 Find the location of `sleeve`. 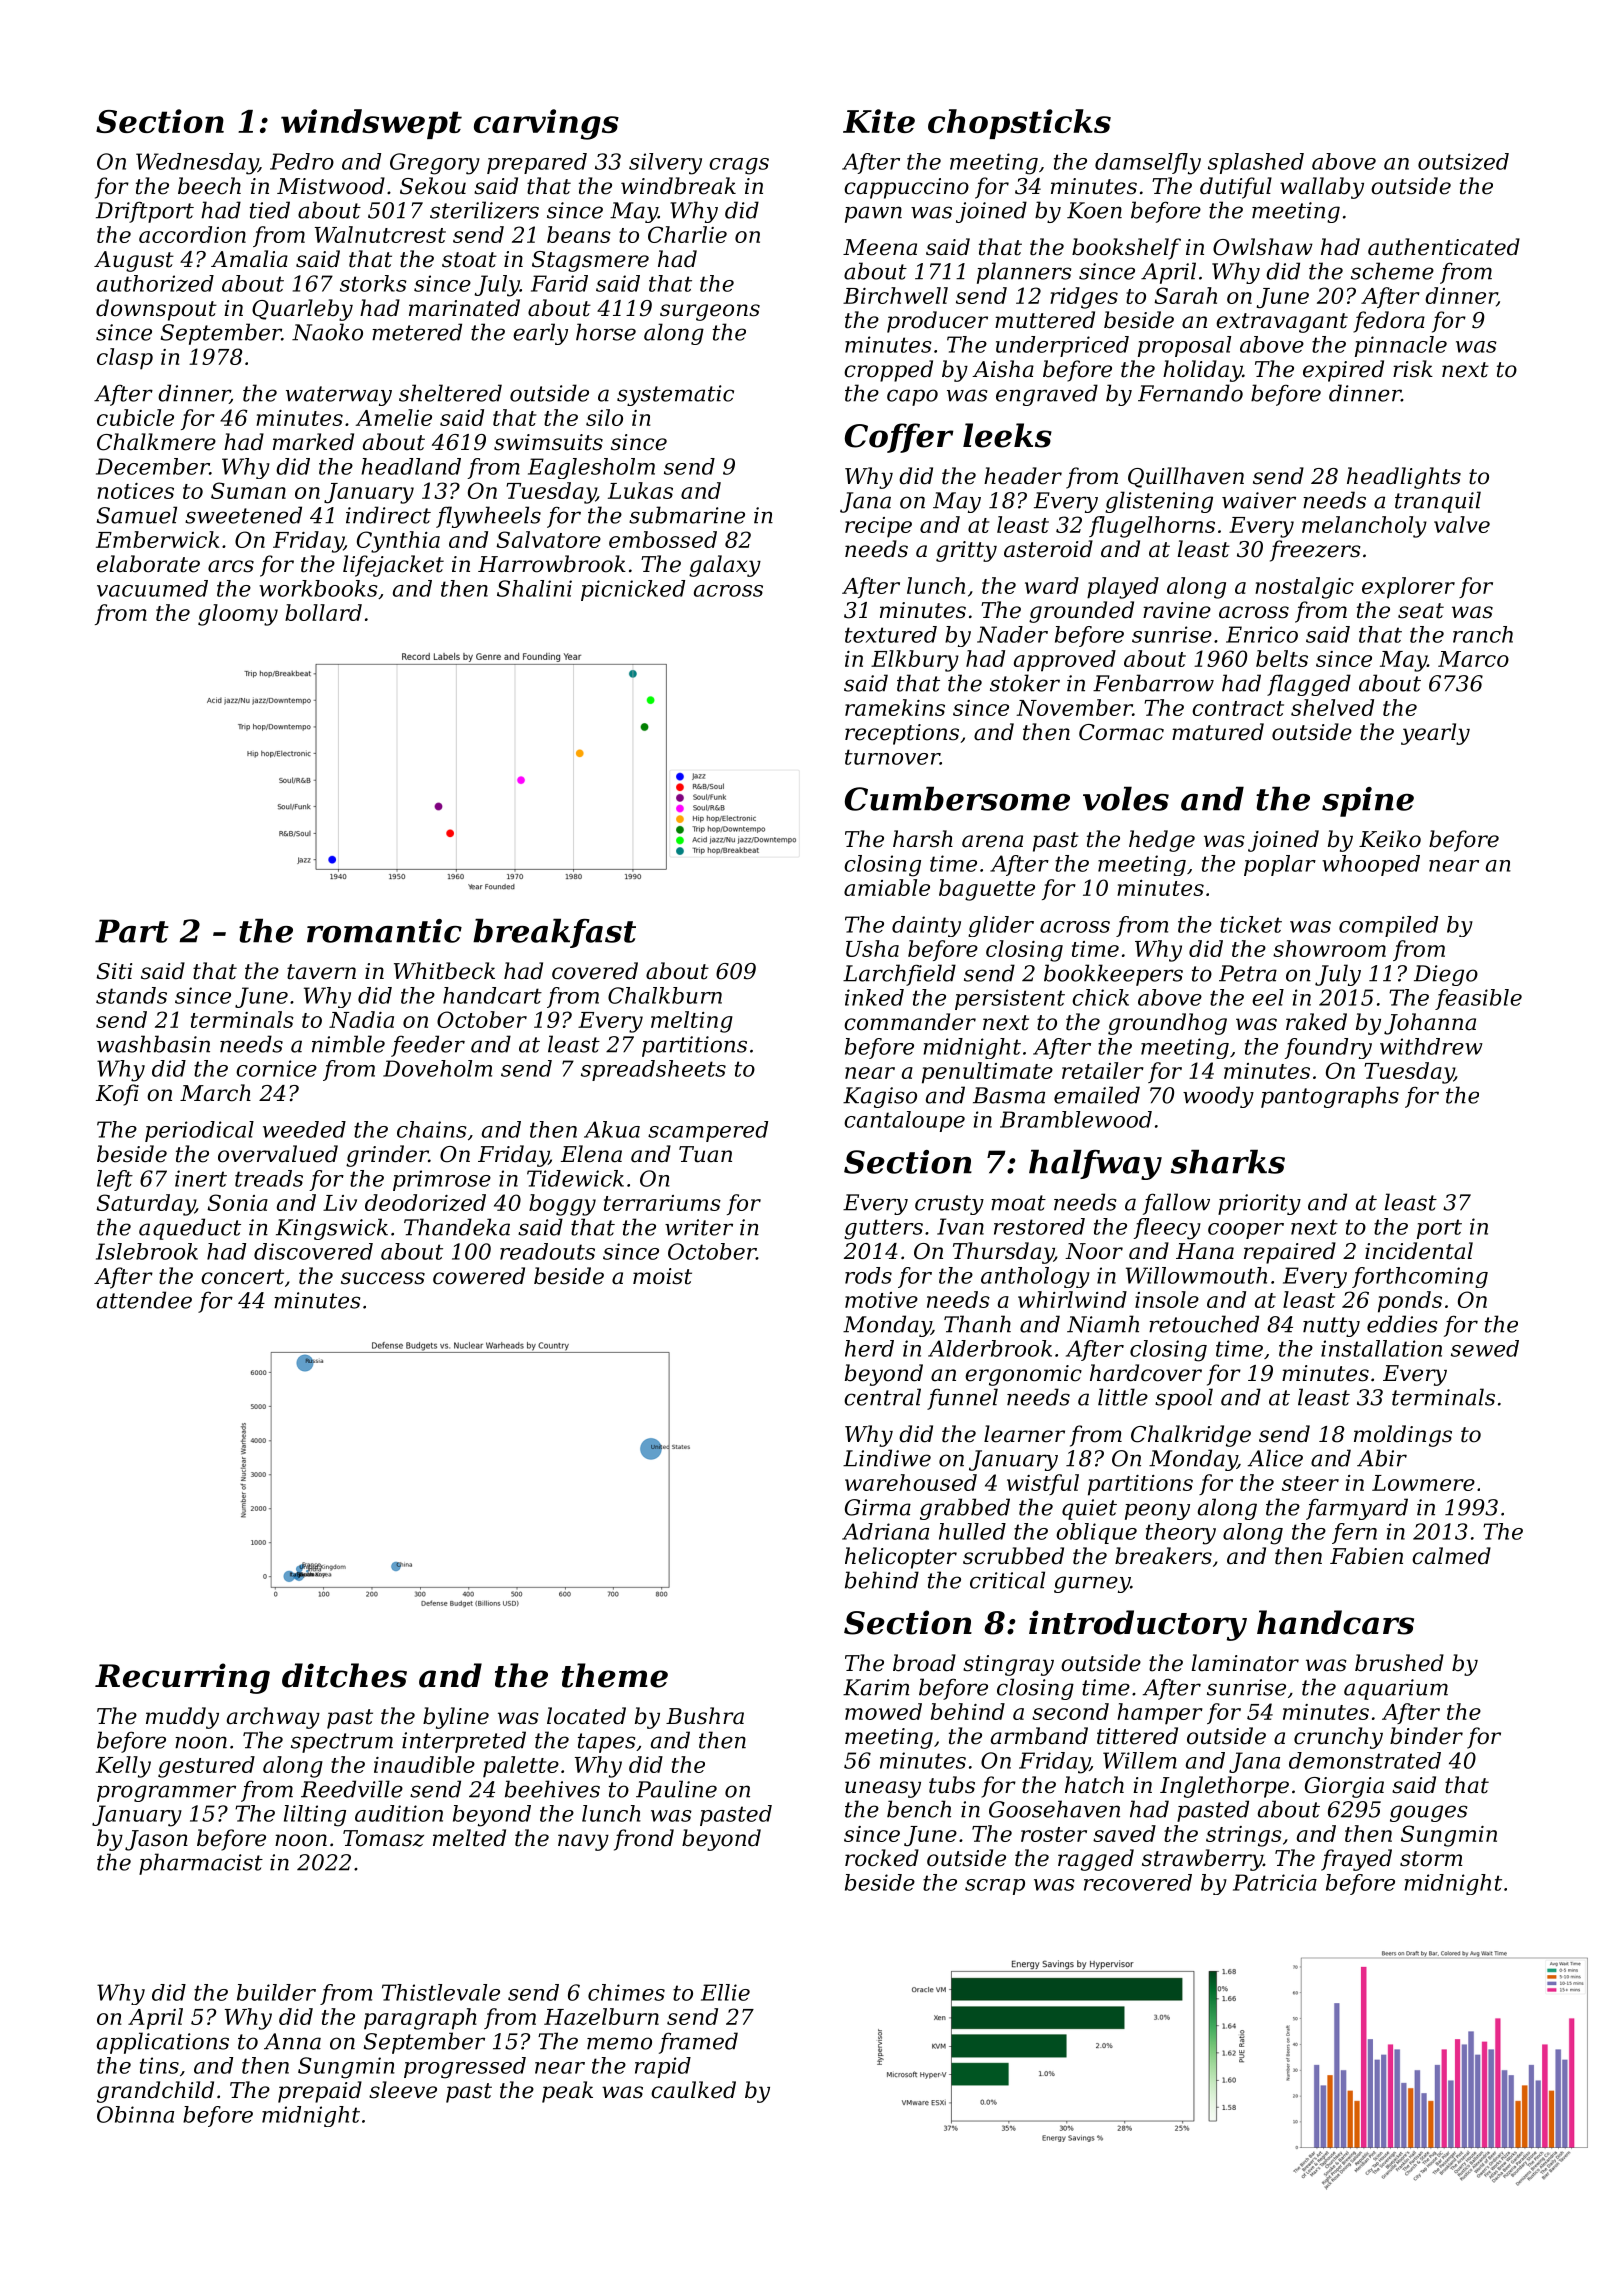

sleeve is located at coordinates (403, 2090).
